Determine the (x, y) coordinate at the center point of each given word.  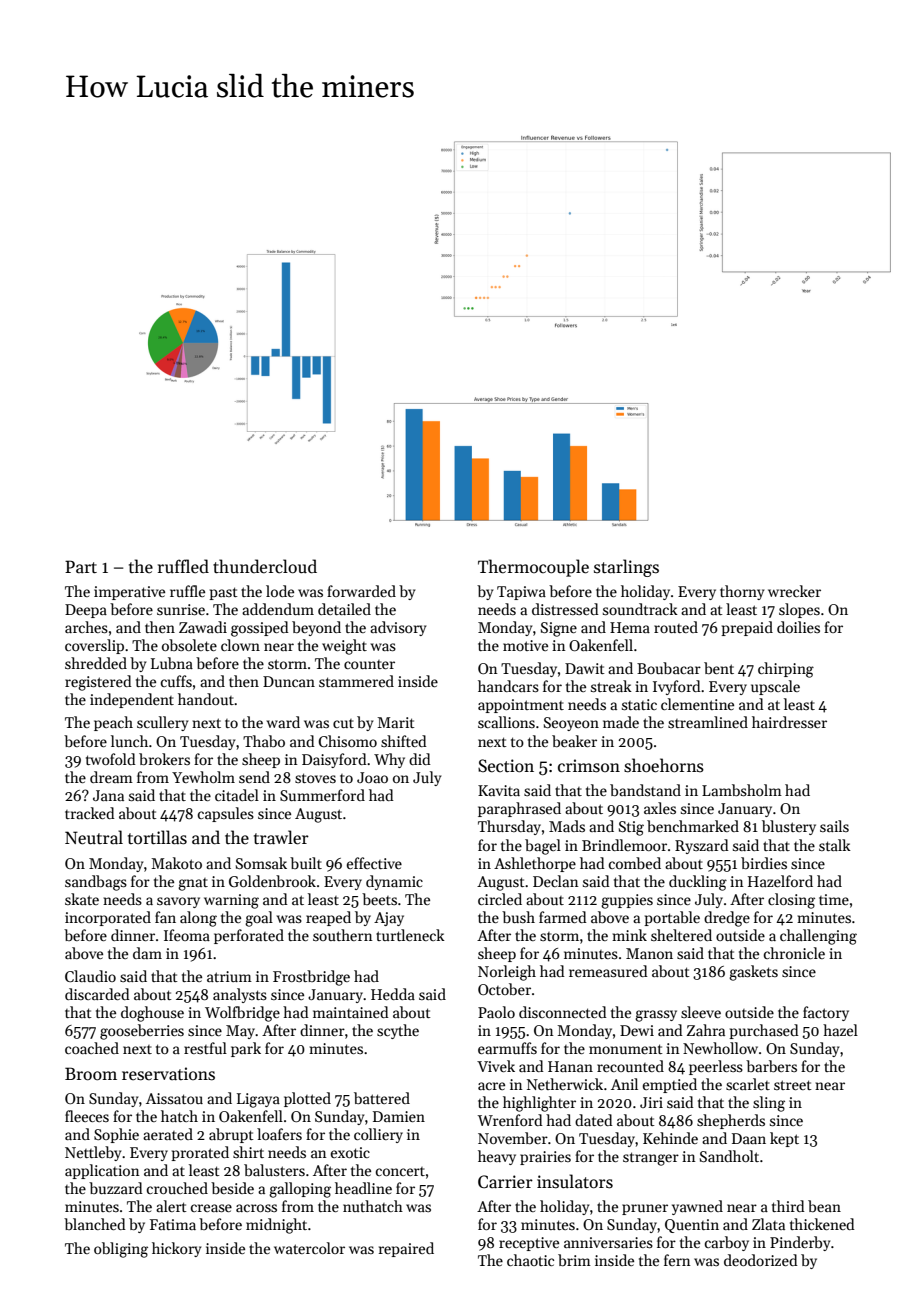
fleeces (87, 1116)
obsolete (189, 645)
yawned (697, 1207)
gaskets (753, 973)
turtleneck (410, 935)
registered (98, 683)
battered (382, 1098)
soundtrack (640, 609)
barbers (771, 1066)
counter (369, 664)
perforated (249, 936)
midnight (276, 1226)
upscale (775, 687)
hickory (176, 1249)
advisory (398, 628)
